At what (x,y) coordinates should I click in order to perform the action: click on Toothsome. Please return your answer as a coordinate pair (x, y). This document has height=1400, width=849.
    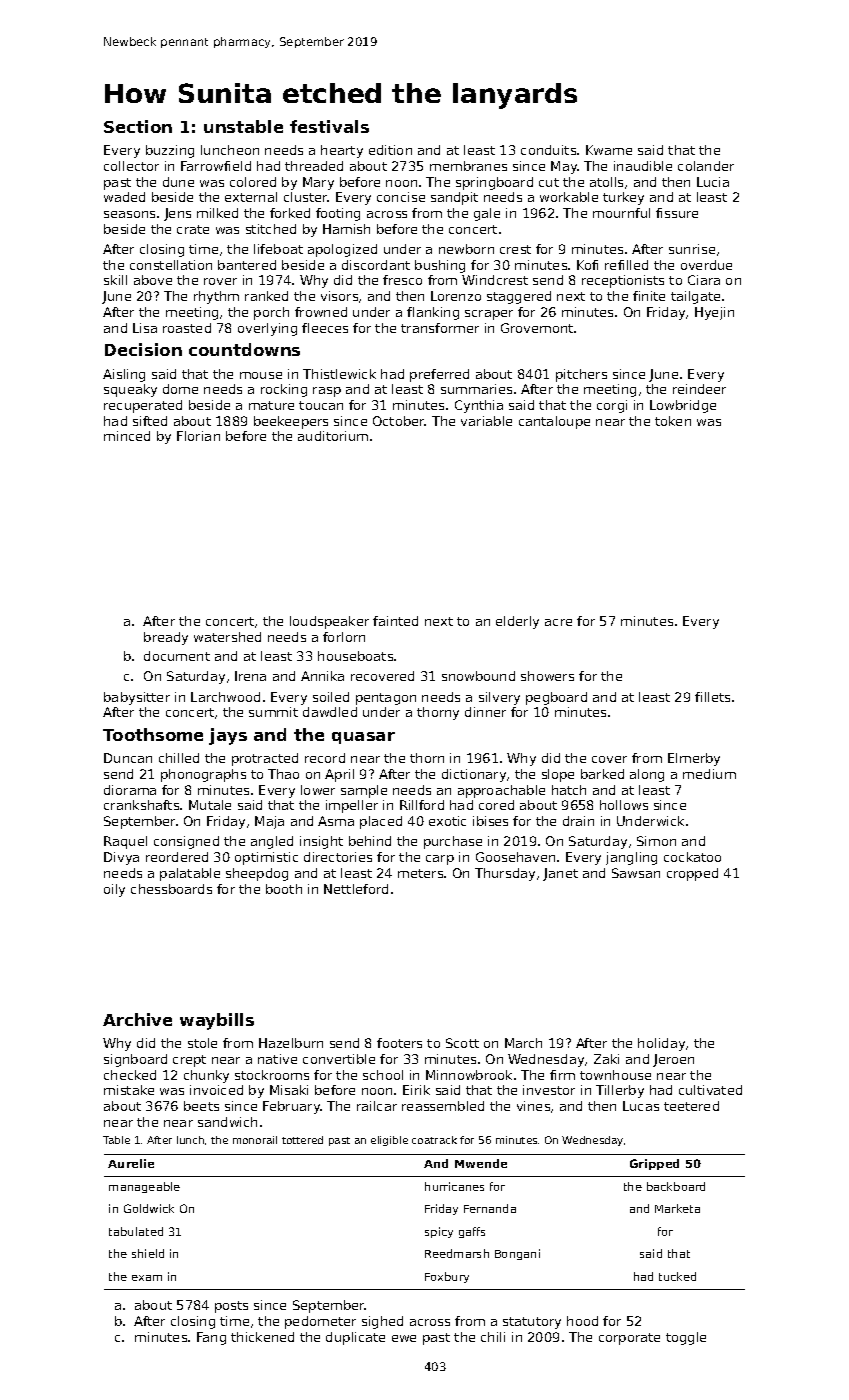
    Looking at the image, I should click on (153, 734).
